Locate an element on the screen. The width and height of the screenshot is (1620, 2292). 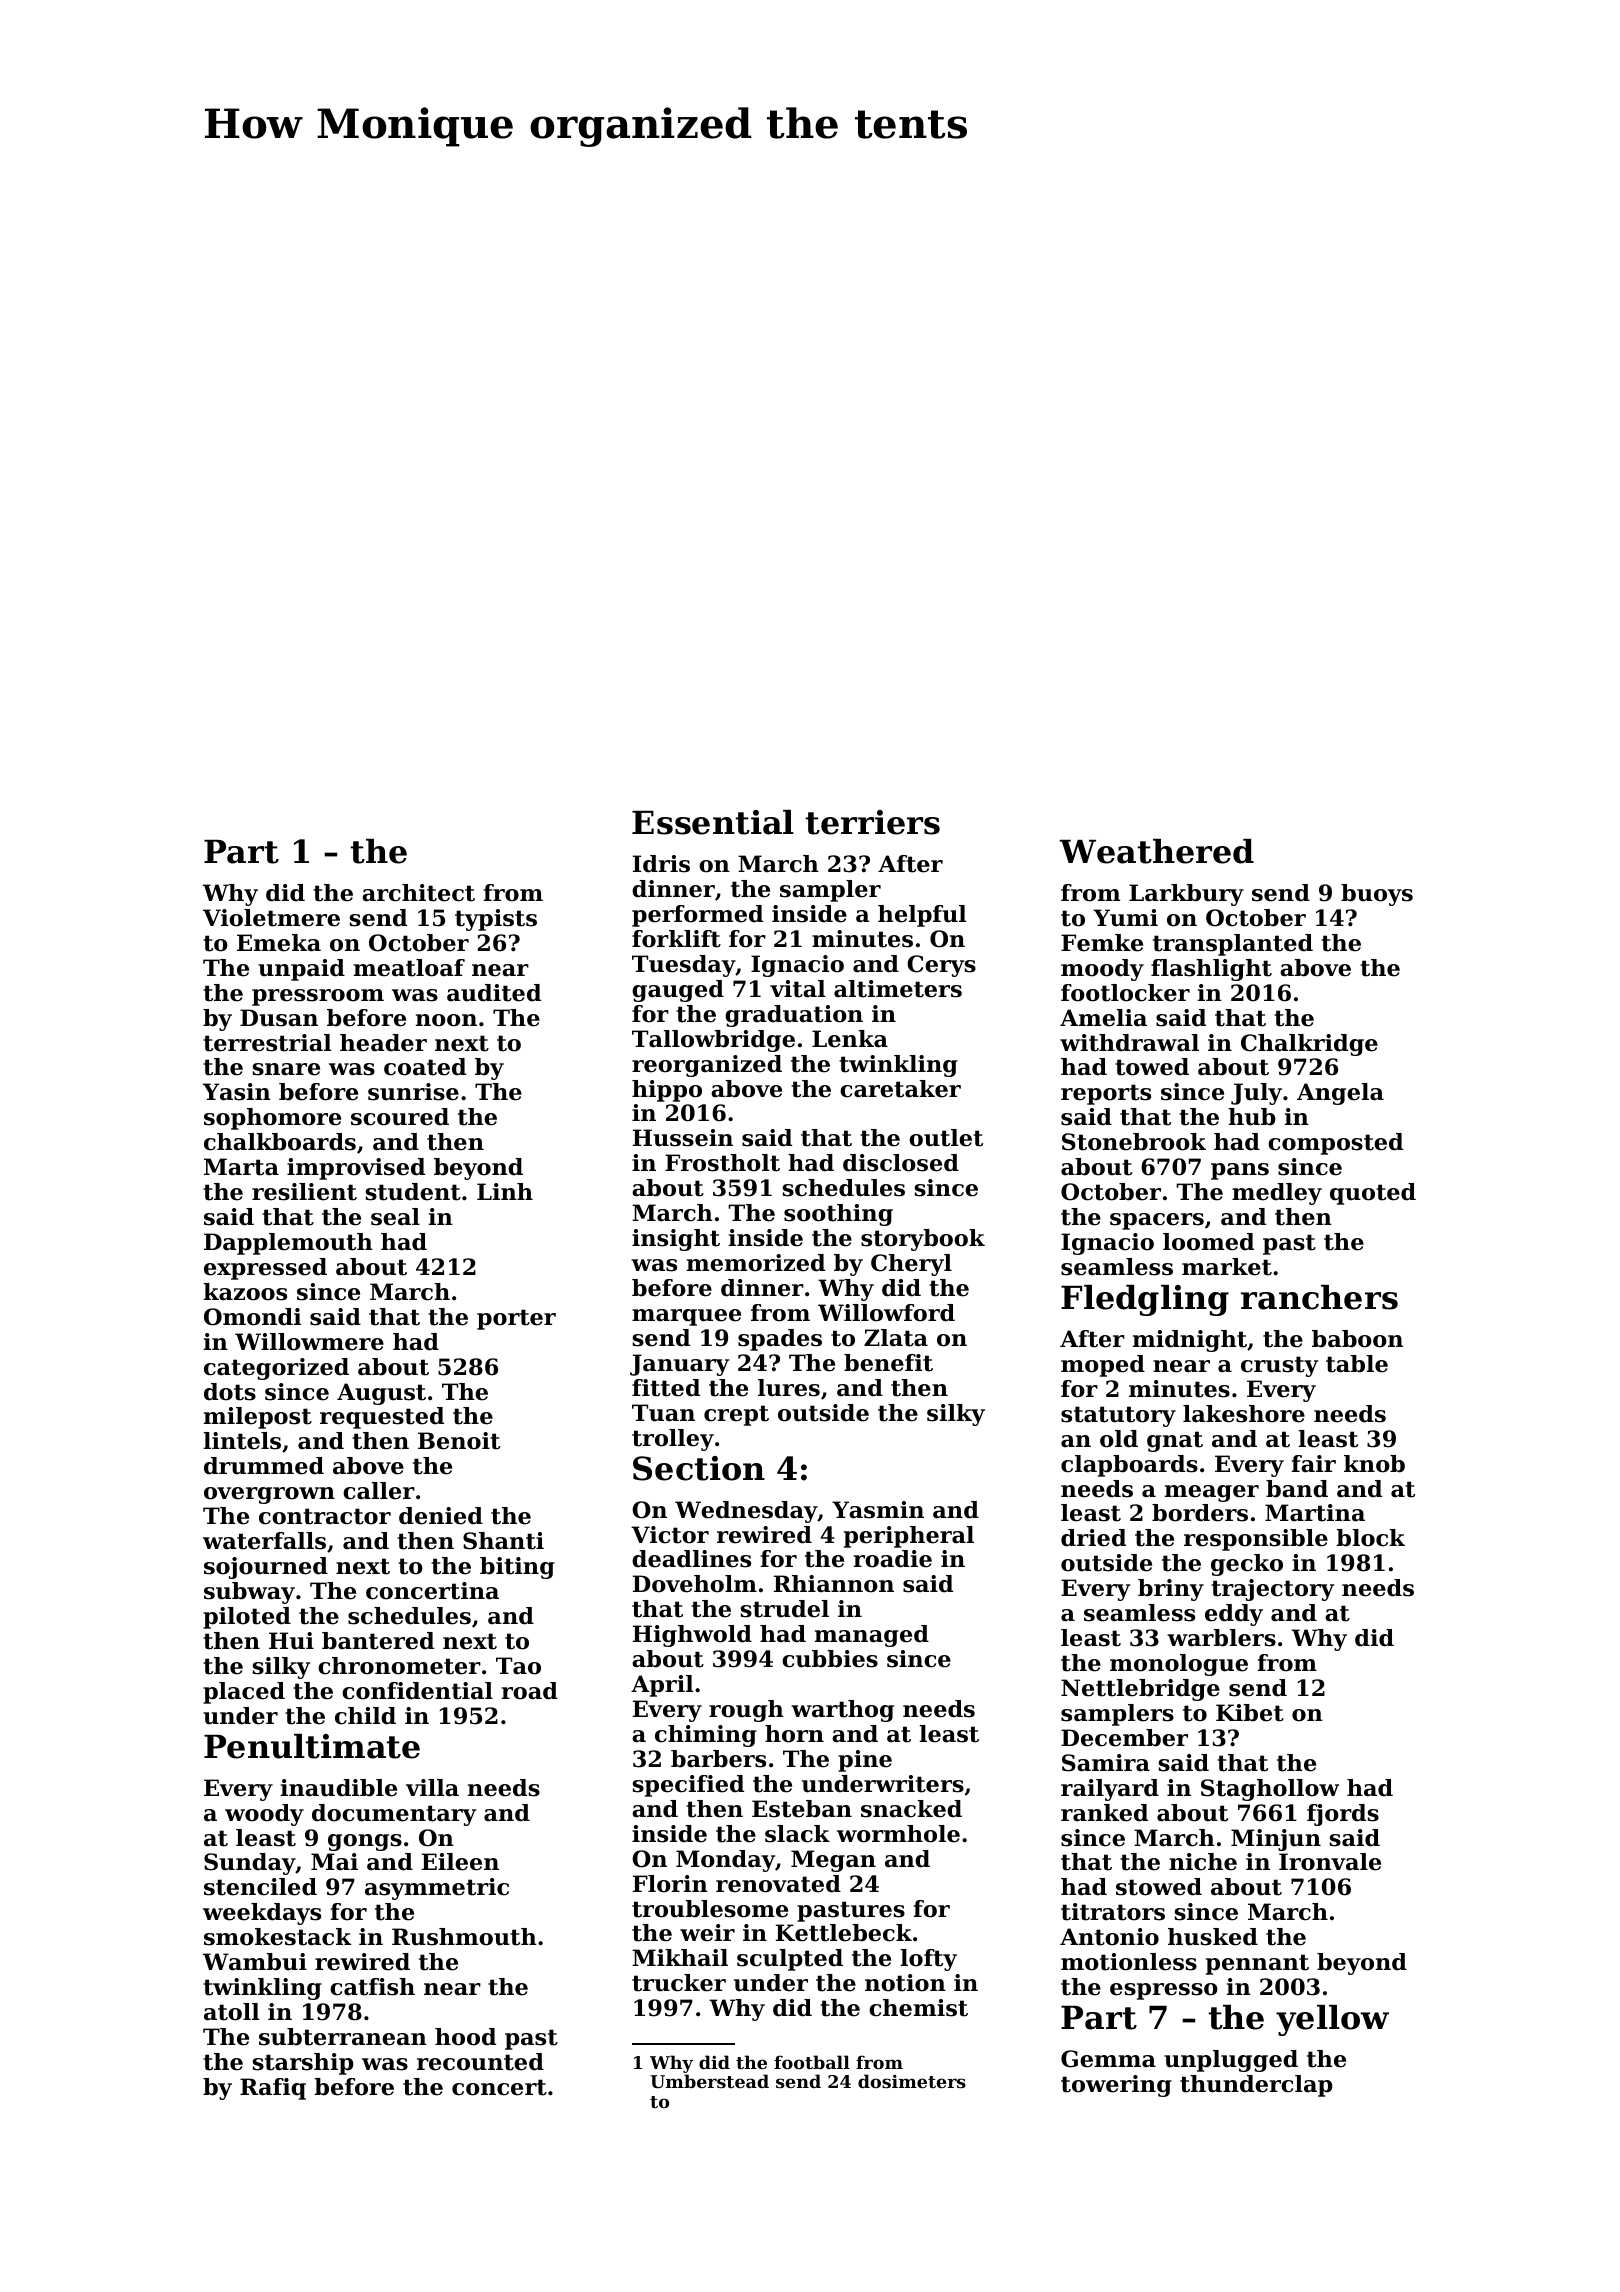
Femke is located at coordinates (1102, 943).
